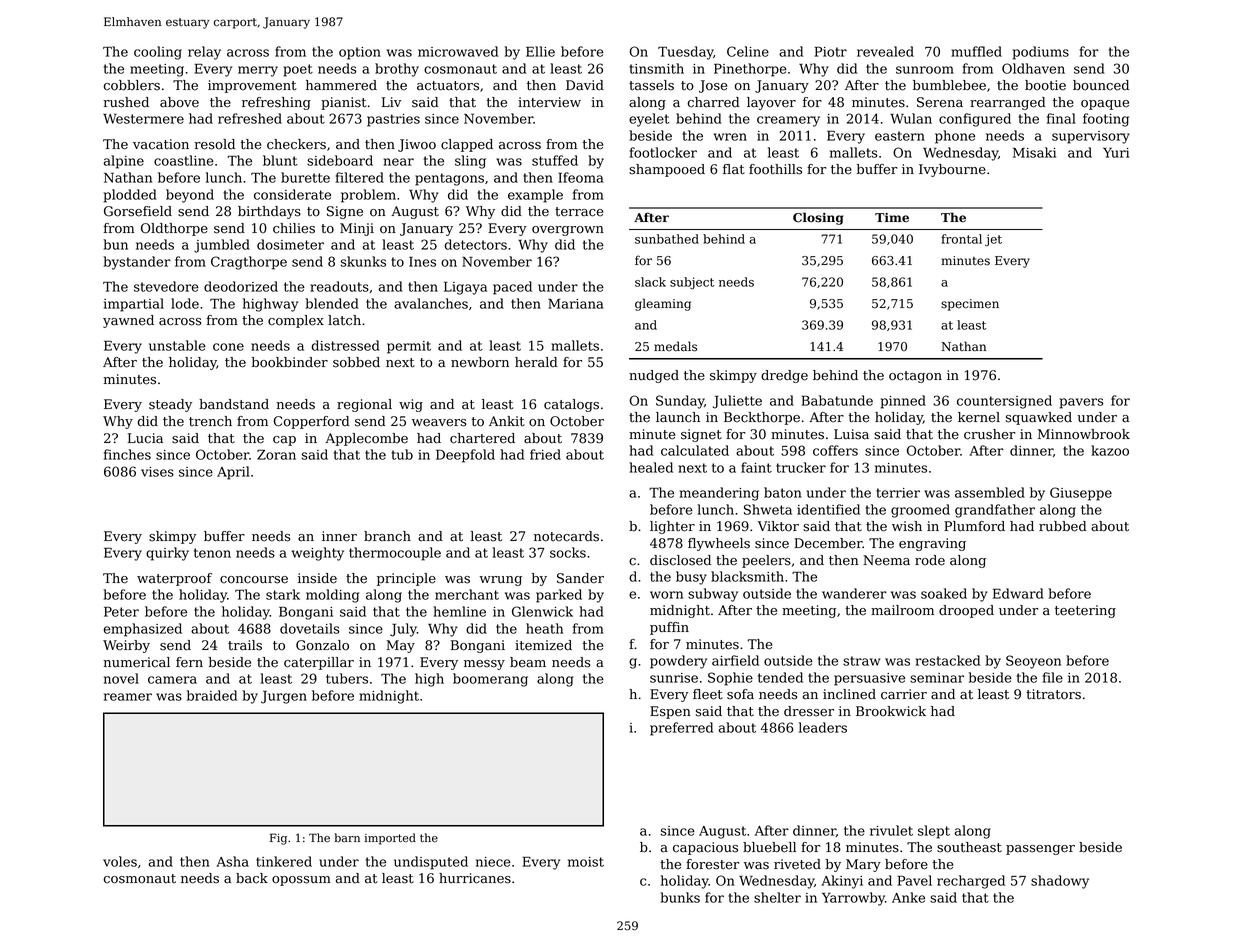 Image resolution: width=1233 pixels, height=952 pixels. I want to click on waterproof, so click(174, 579).
